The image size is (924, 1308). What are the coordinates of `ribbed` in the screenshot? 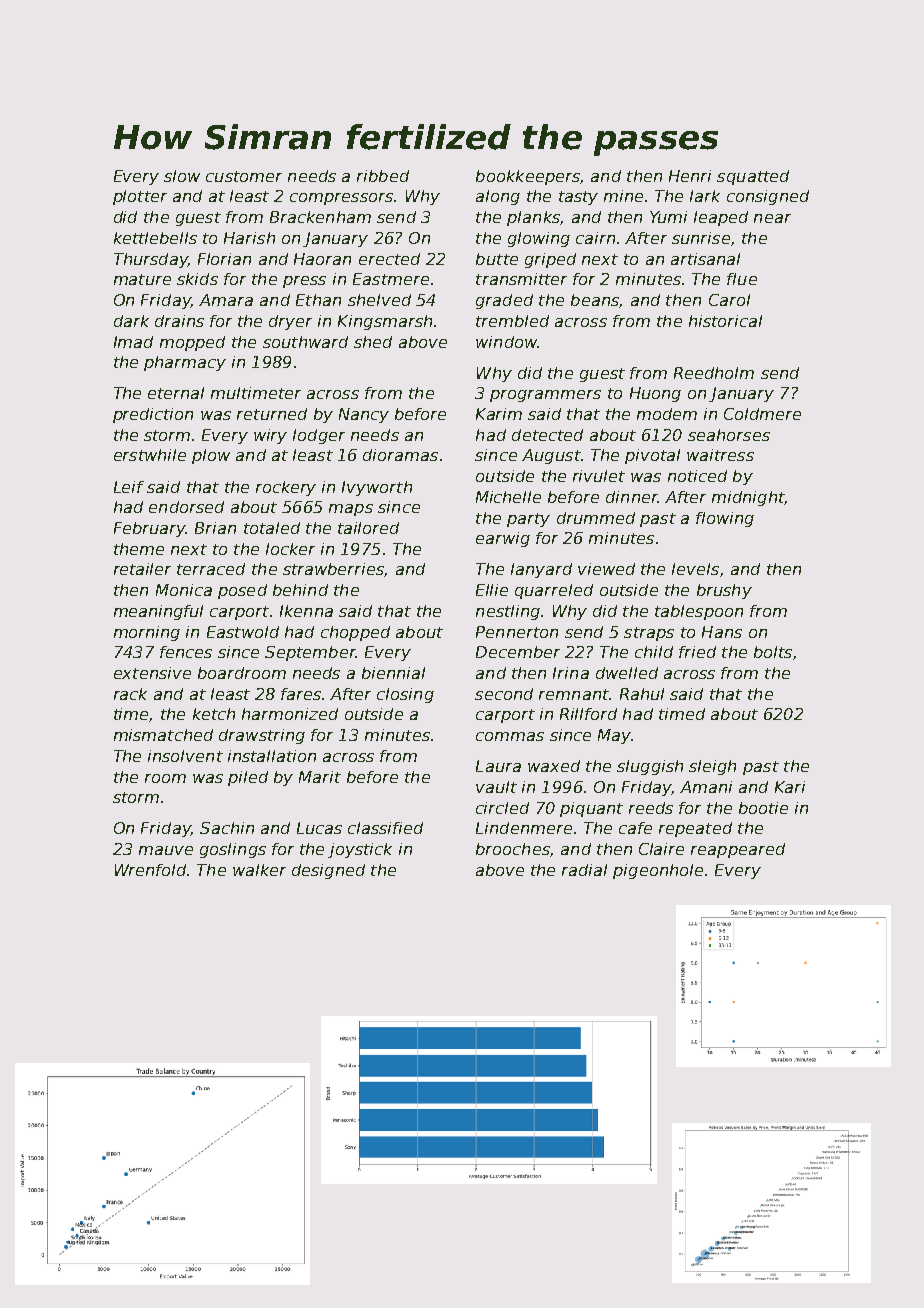 It's located at (383, 176).
